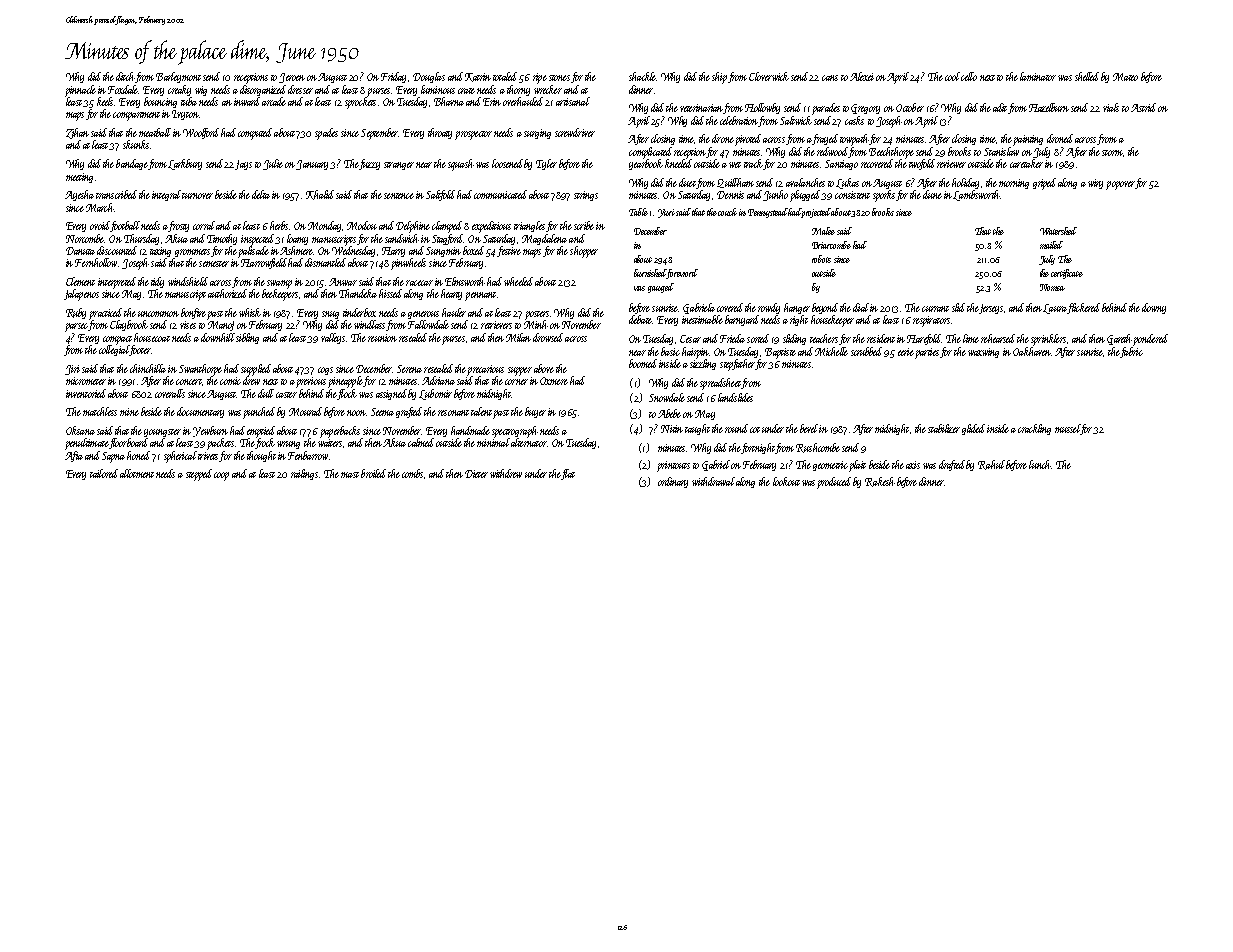  Describe the element at coordinates (257, 240) in the screenshot. I see `inspected` at that location.
